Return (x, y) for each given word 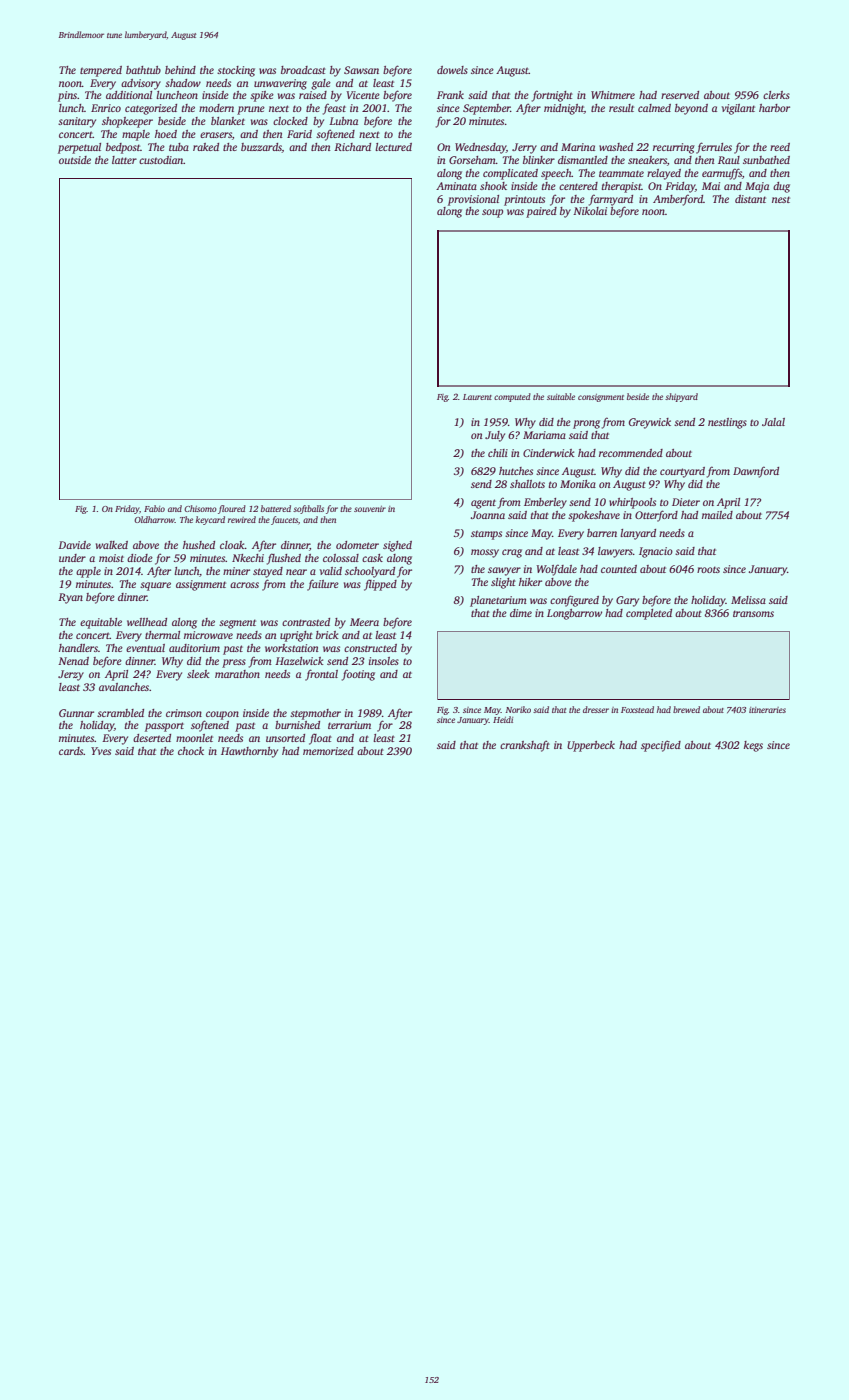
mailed (717, 515)
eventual (145, 648)
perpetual (79, 148)
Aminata (456, 186)
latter (124, 160)
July (495, 436)
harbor (774, 108)
